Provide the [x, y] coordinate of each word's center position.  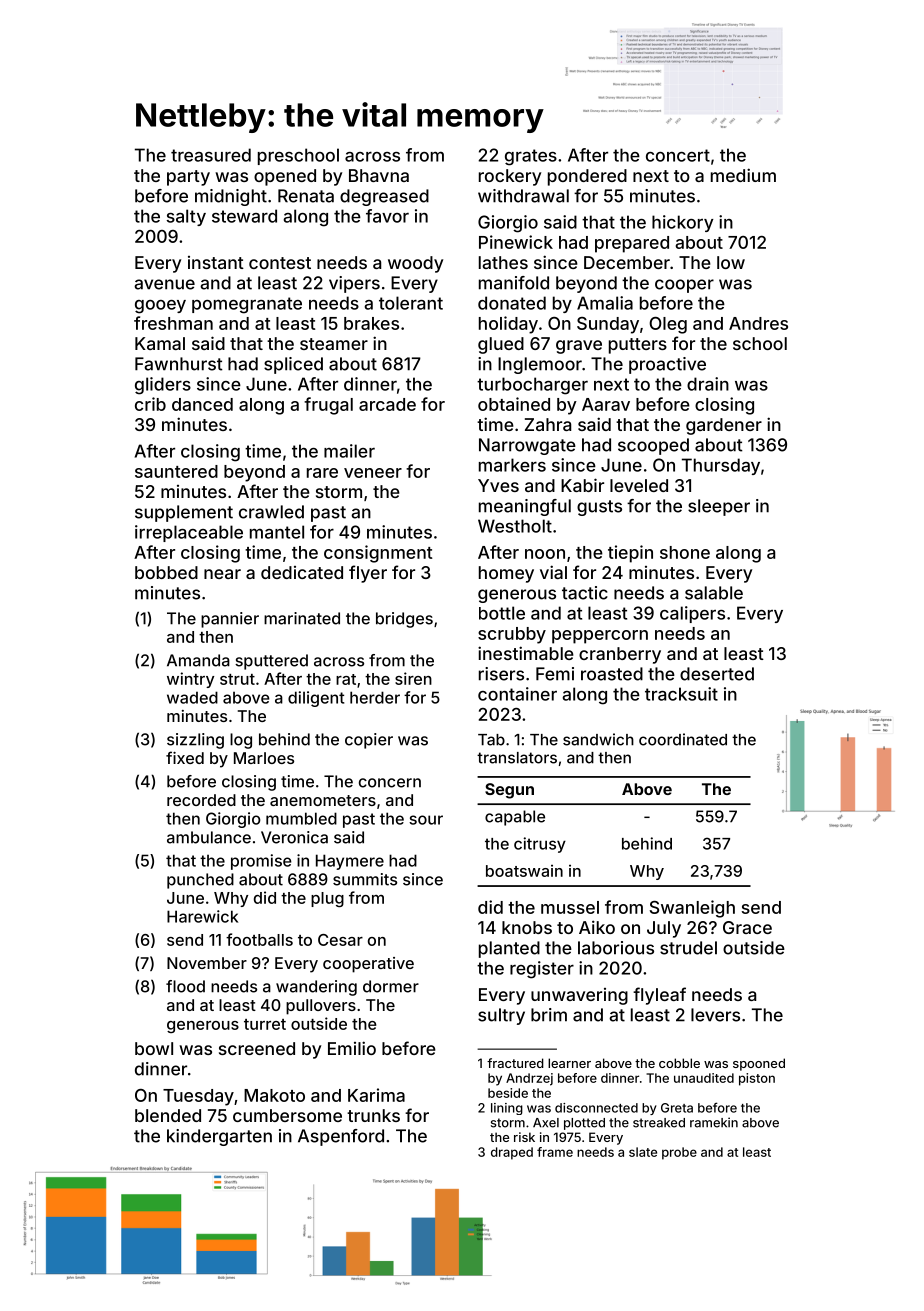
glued [501, 345]
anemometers [323, 800]
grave [579, 347]
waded [192, 697]
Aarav [606, 404]
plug [327, 899]
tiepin [630, 554]
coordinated [683, 739]
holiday [508, 325]
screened [257, 1048]
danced [202, 404]
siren [413, 678]
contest [280, 263]
